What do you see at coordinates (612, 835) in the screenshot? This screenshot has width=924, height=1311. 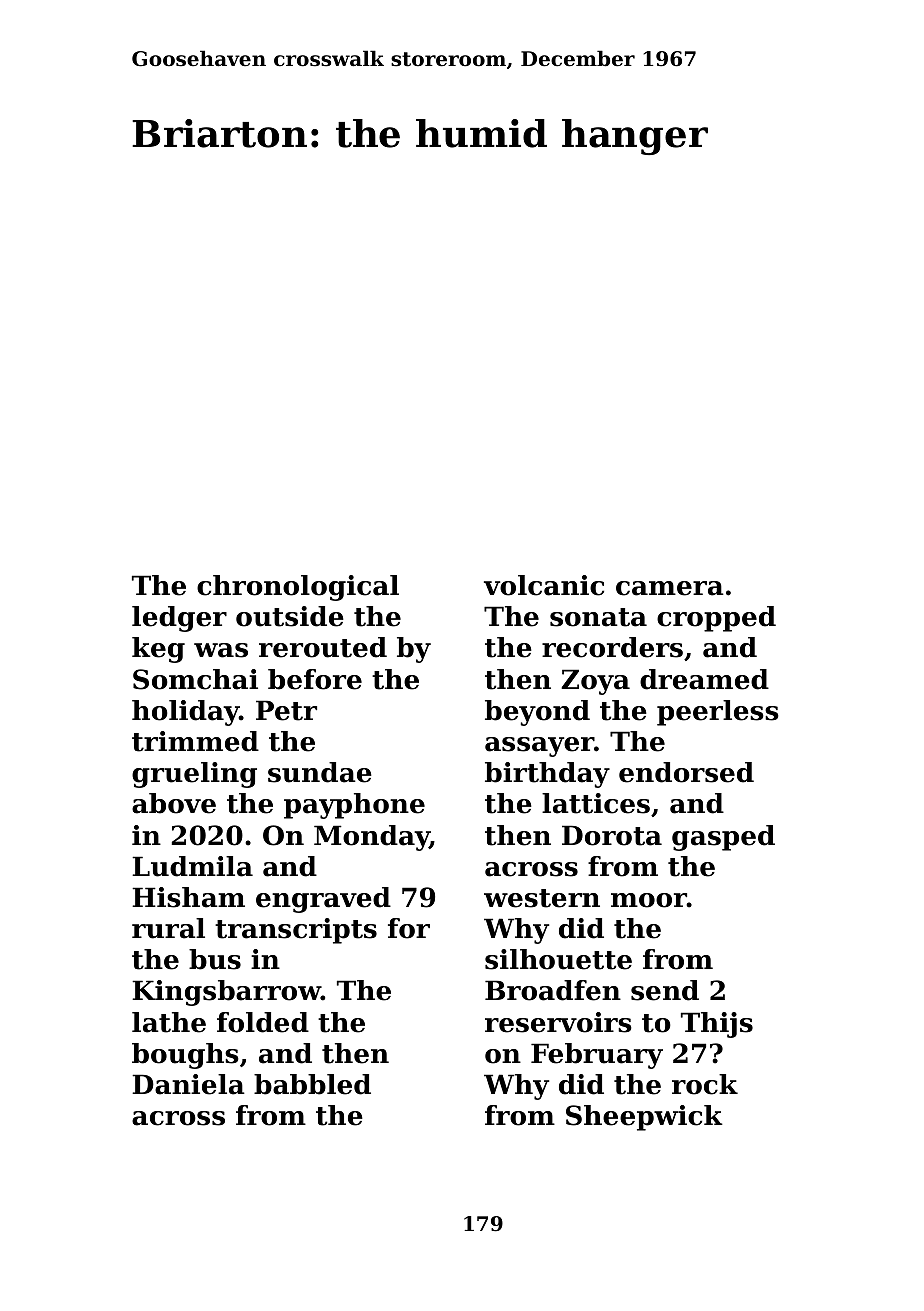 I see `Dorota` at bounding box center [612, 835].
